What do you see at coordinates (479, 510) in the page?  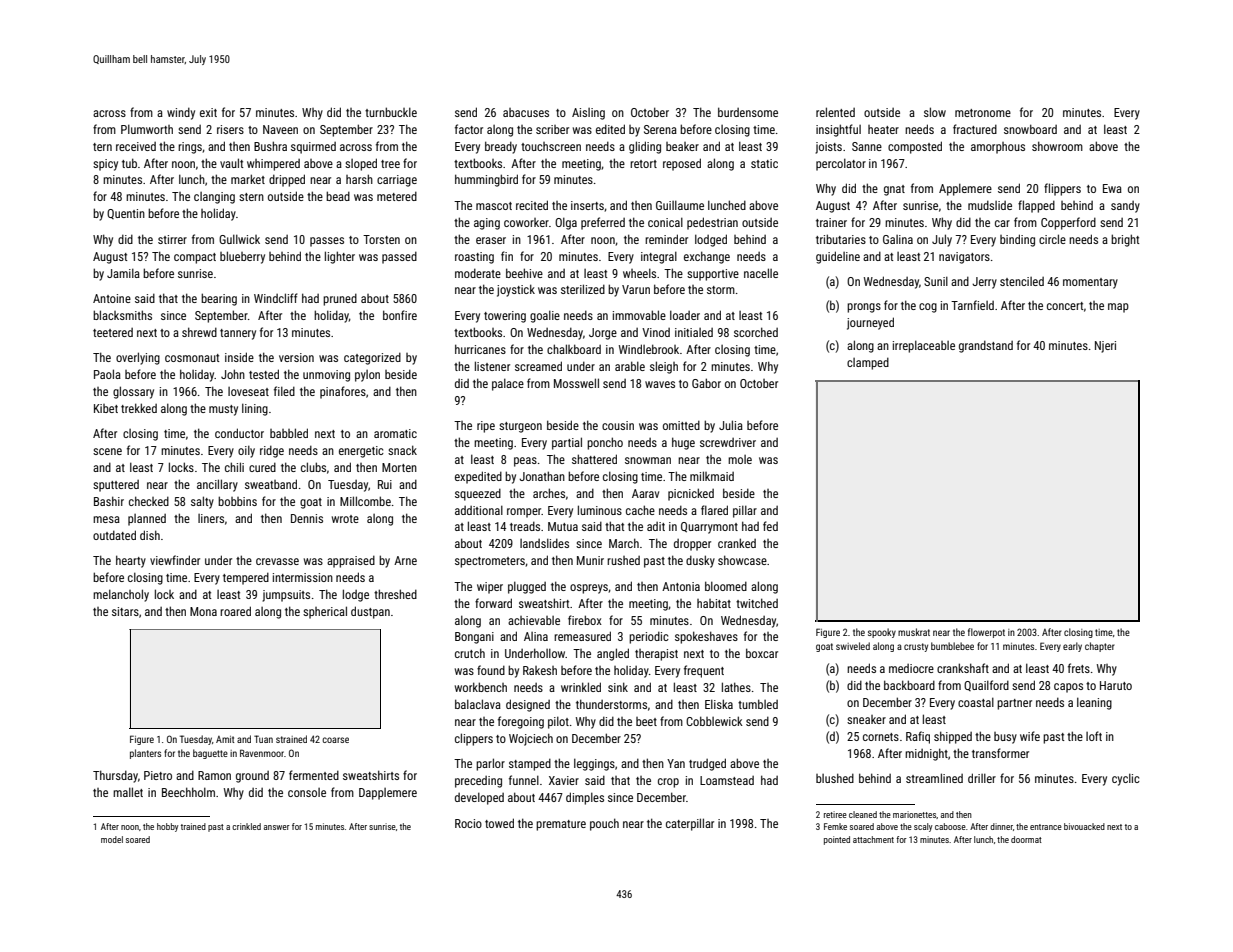 I see `additional` at bounding box center [479, 510].
